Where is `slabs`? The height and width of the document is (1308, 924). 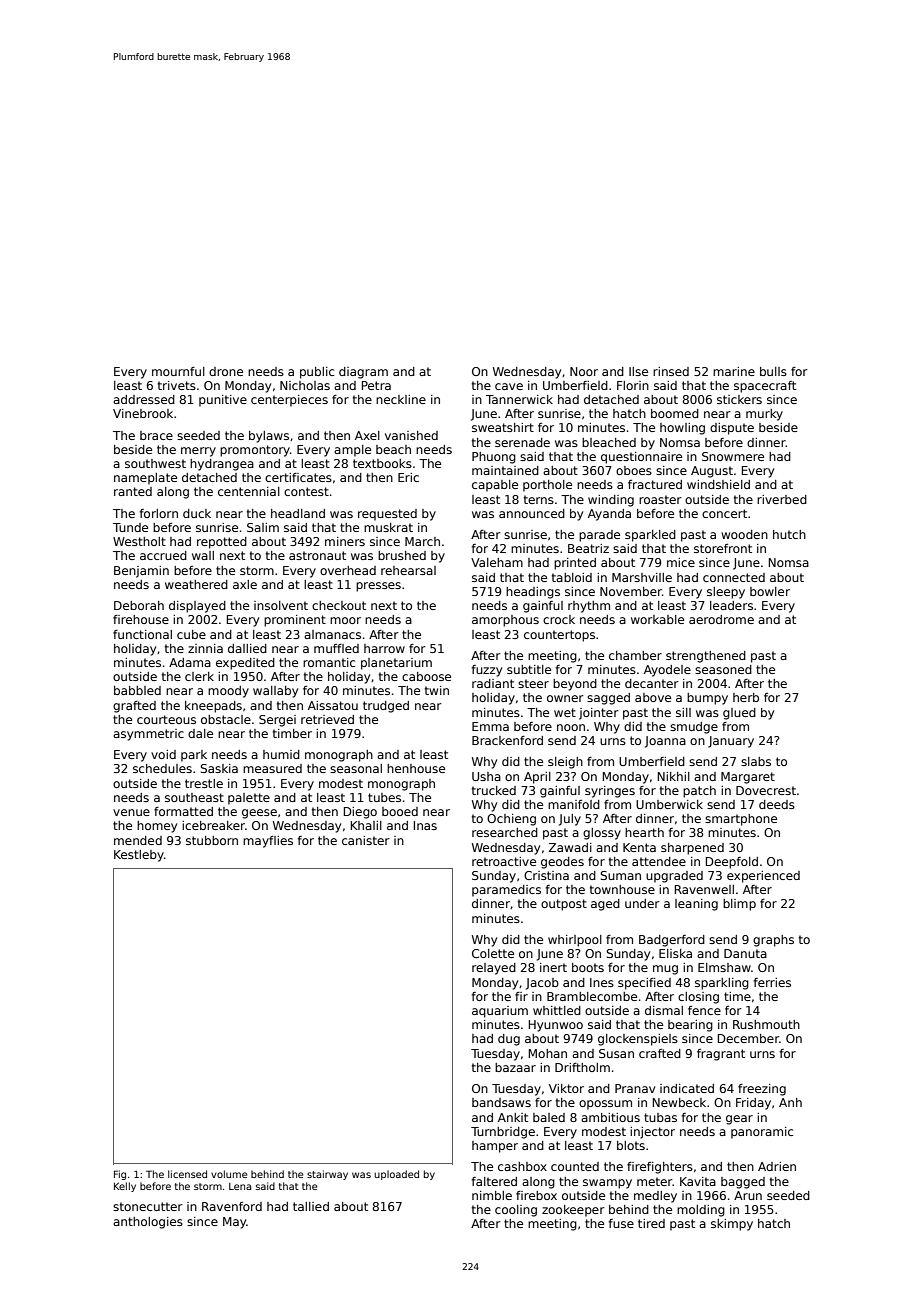 slabs is located at coordinates (756, 761).
